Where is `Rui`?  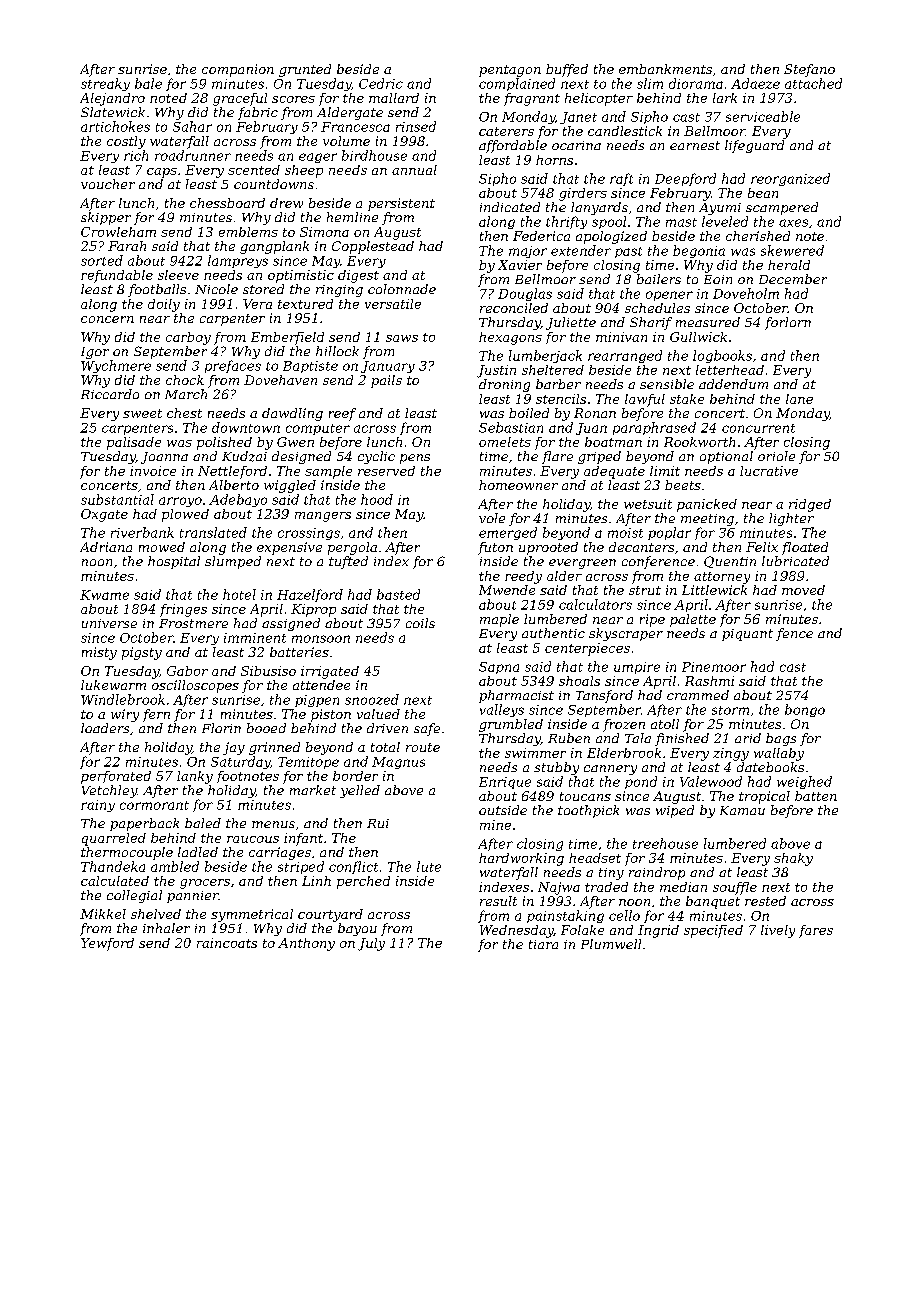 Rui is located at coordinates (378, 823).
